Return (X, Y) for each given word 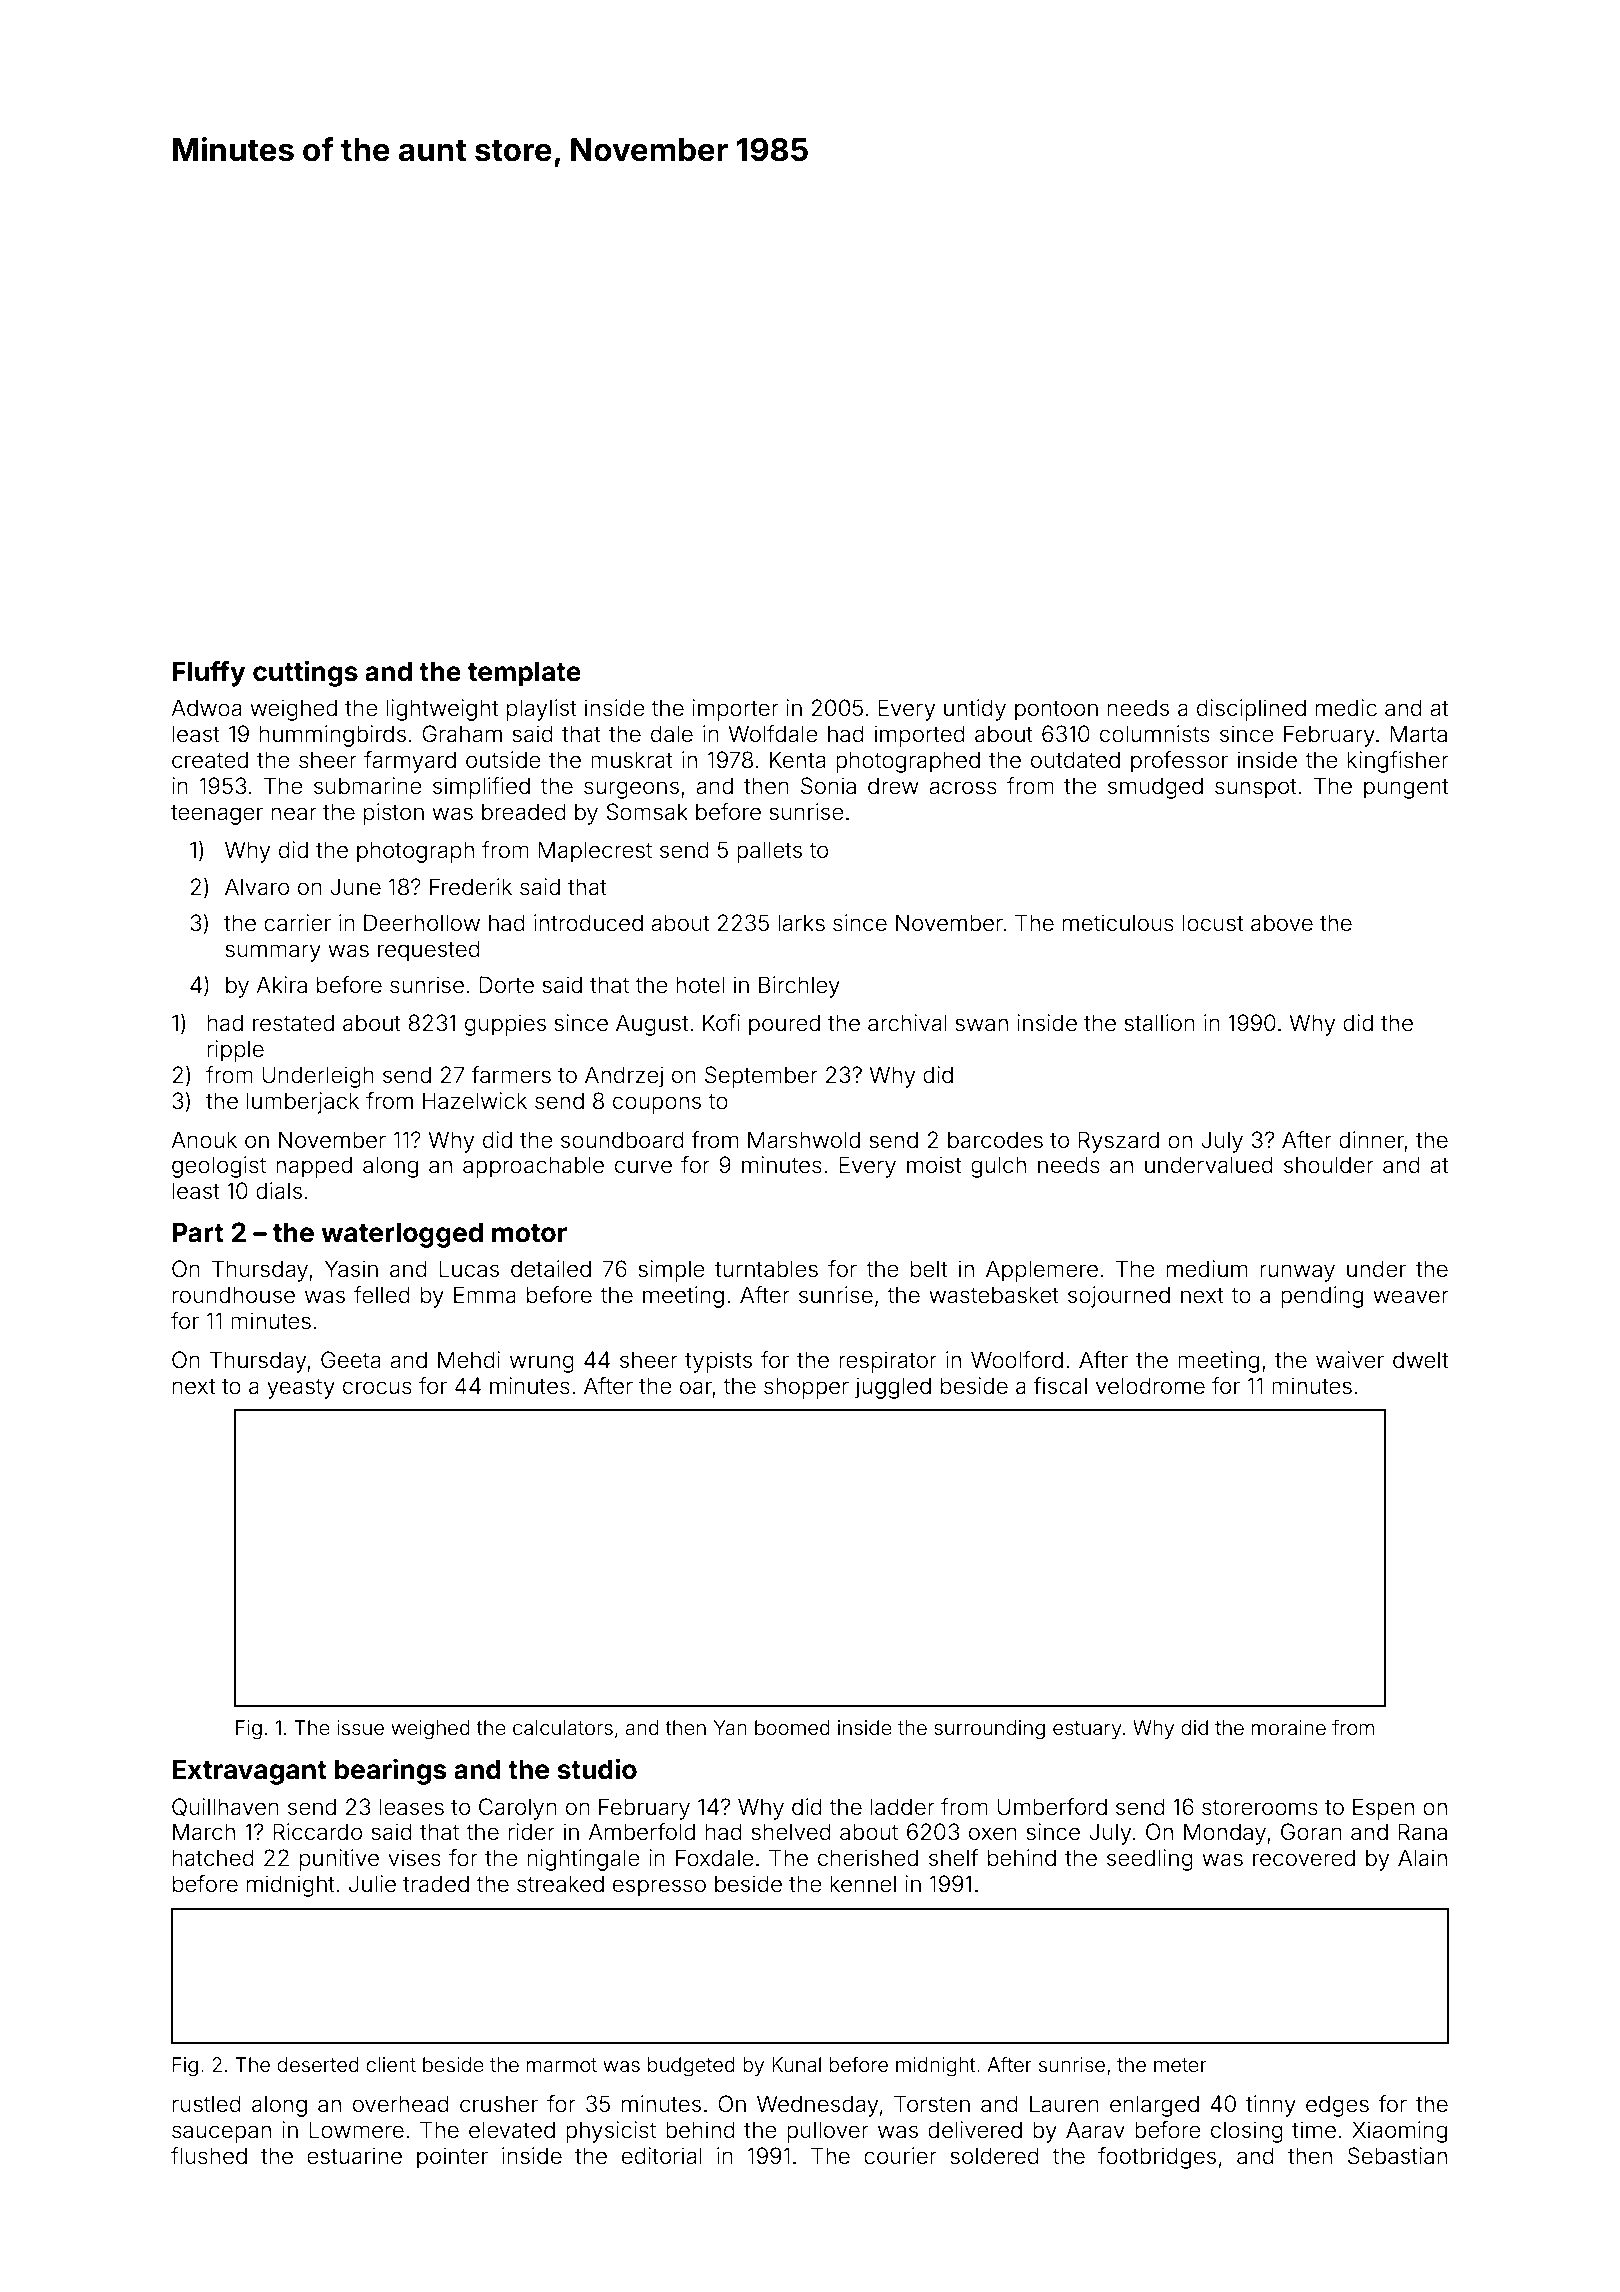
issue (360, 1727)
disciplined (1251, 710)
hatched (213, 1858)
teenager (217, 815)
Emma (485, 1295)
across (963, 788)
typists (718, 1362)
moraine (1289, 1727)
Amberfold (641, 1832)
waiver (1350, 1360)
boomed (792, 1727)
